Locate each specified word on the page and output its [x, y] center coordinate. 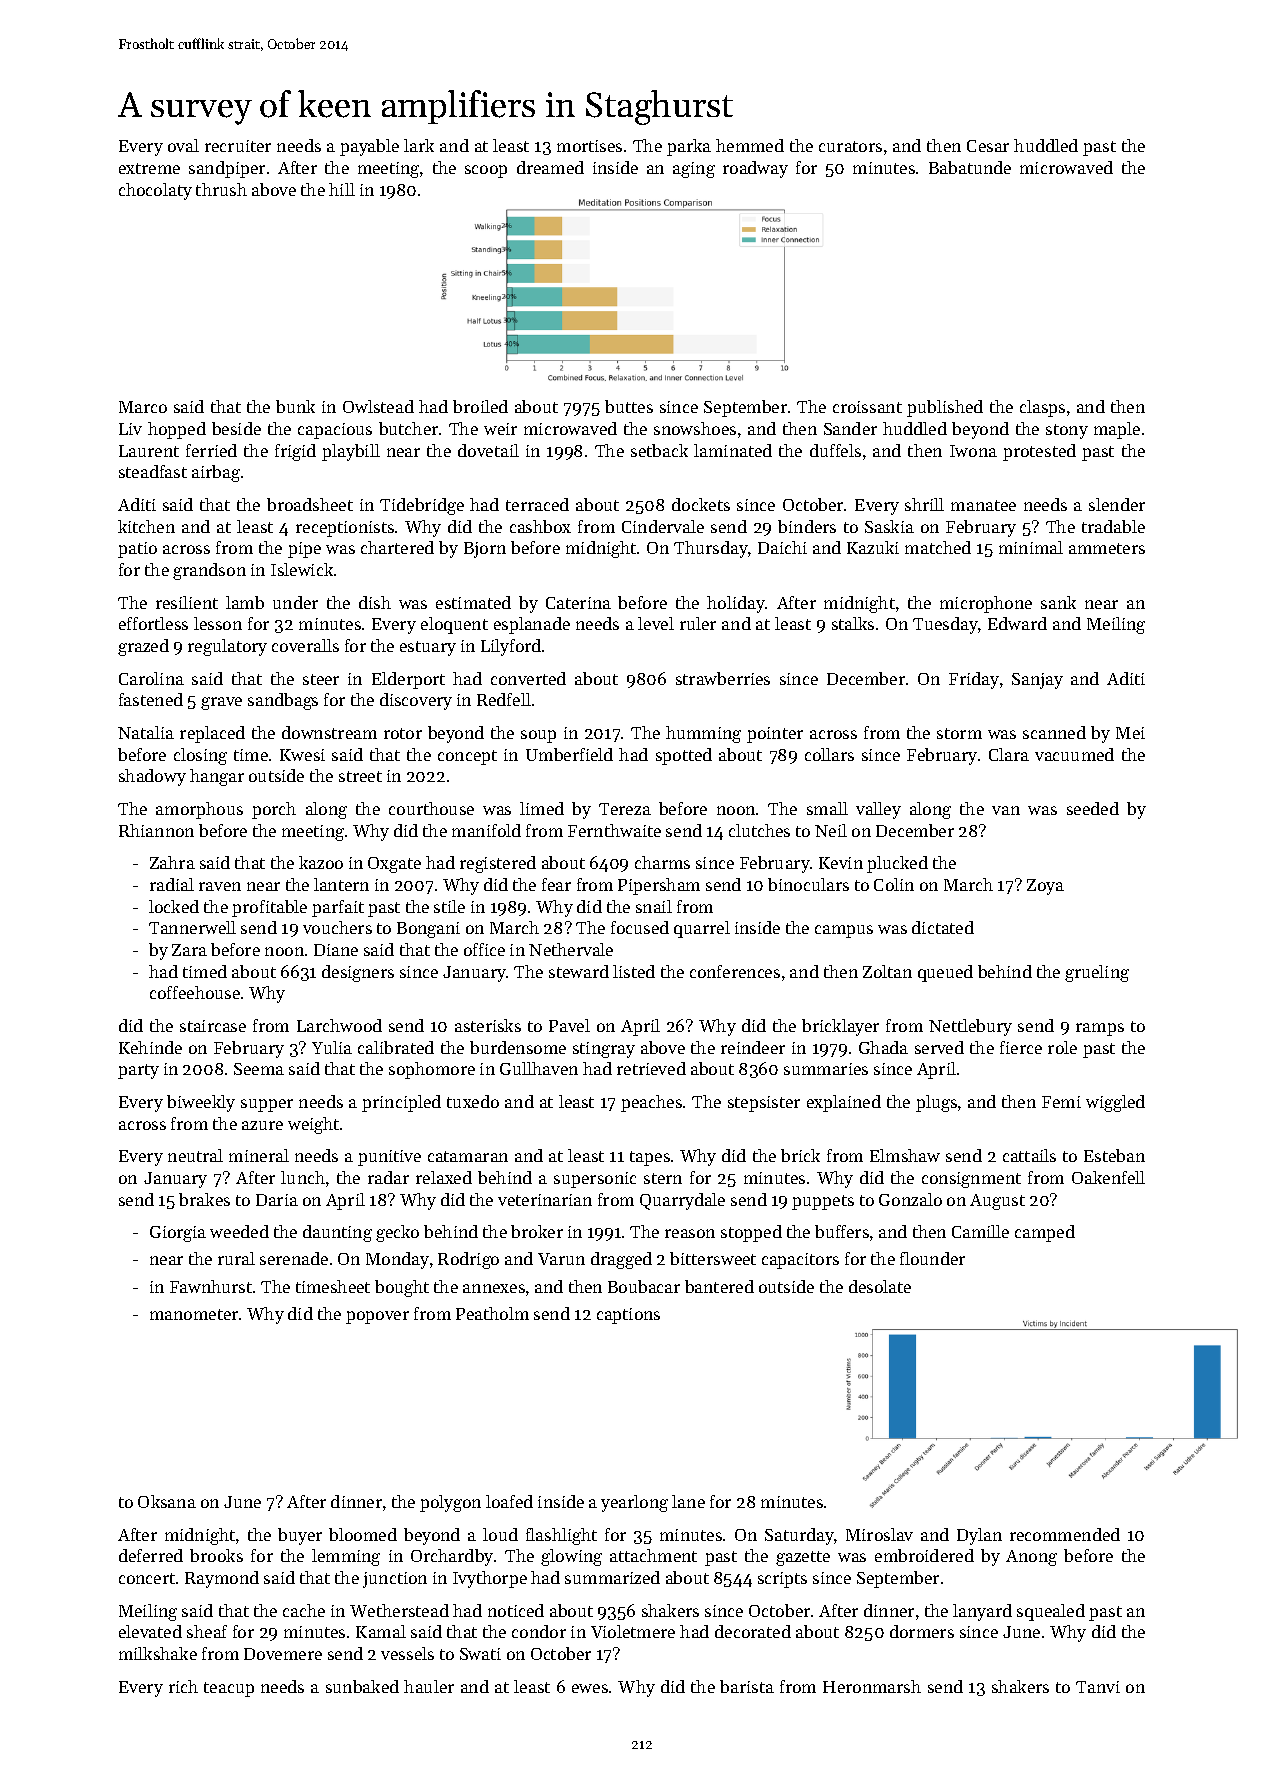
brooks [216, 1555]
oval [183, 145]
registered [498, 864]
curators [850, 146]
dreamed [550, 167]
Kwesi [302, 755]
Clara [1009, 754]
